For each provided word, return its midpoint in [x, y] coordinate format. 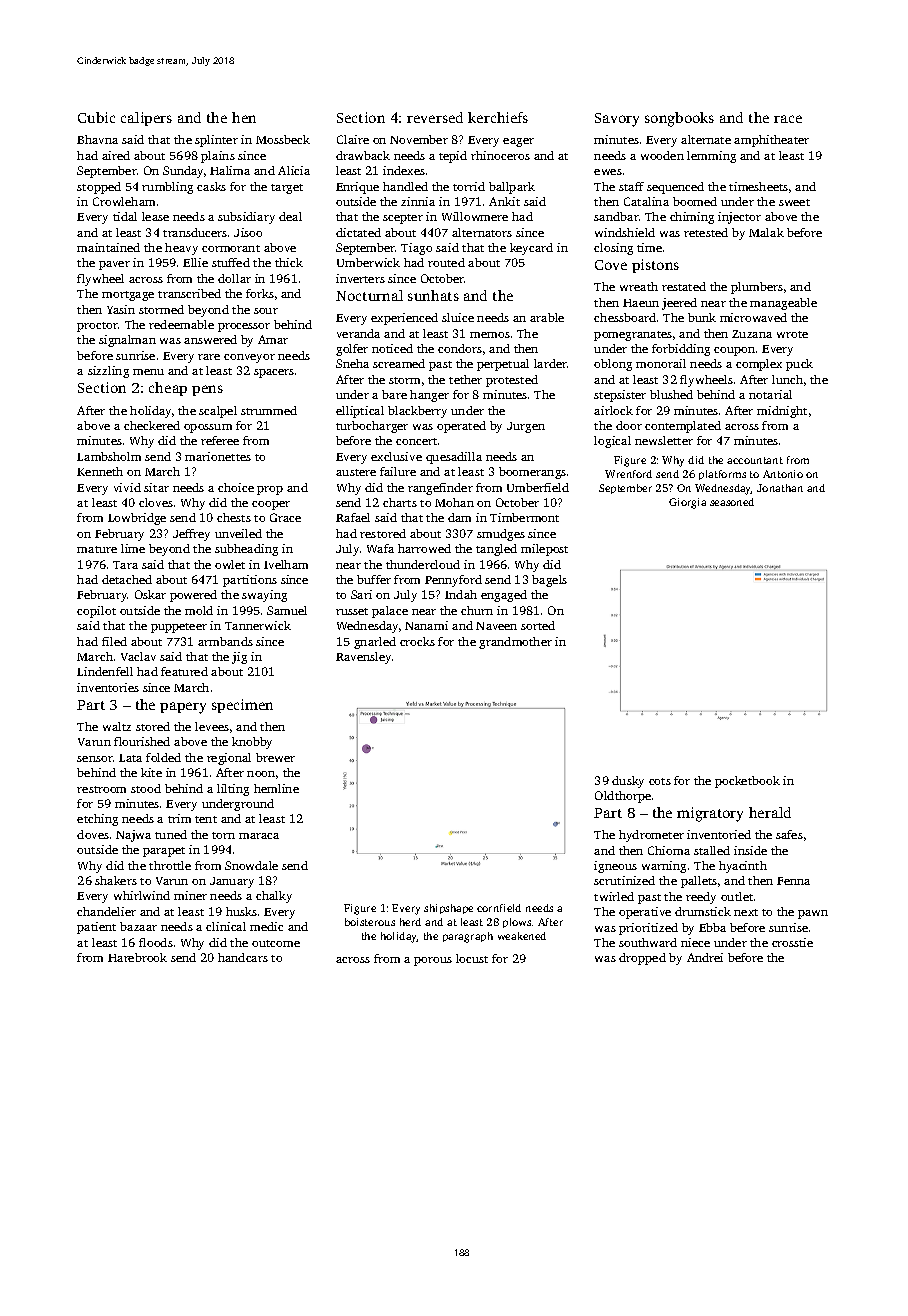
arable [547, 317]
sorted [538, 625]
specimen [242, 706]
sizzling [108, 372]
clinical [226, 926]
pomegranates [633, 336]
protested [512, 381]
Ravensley [363, 658]
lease [155, 216]
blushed [671, 394]
